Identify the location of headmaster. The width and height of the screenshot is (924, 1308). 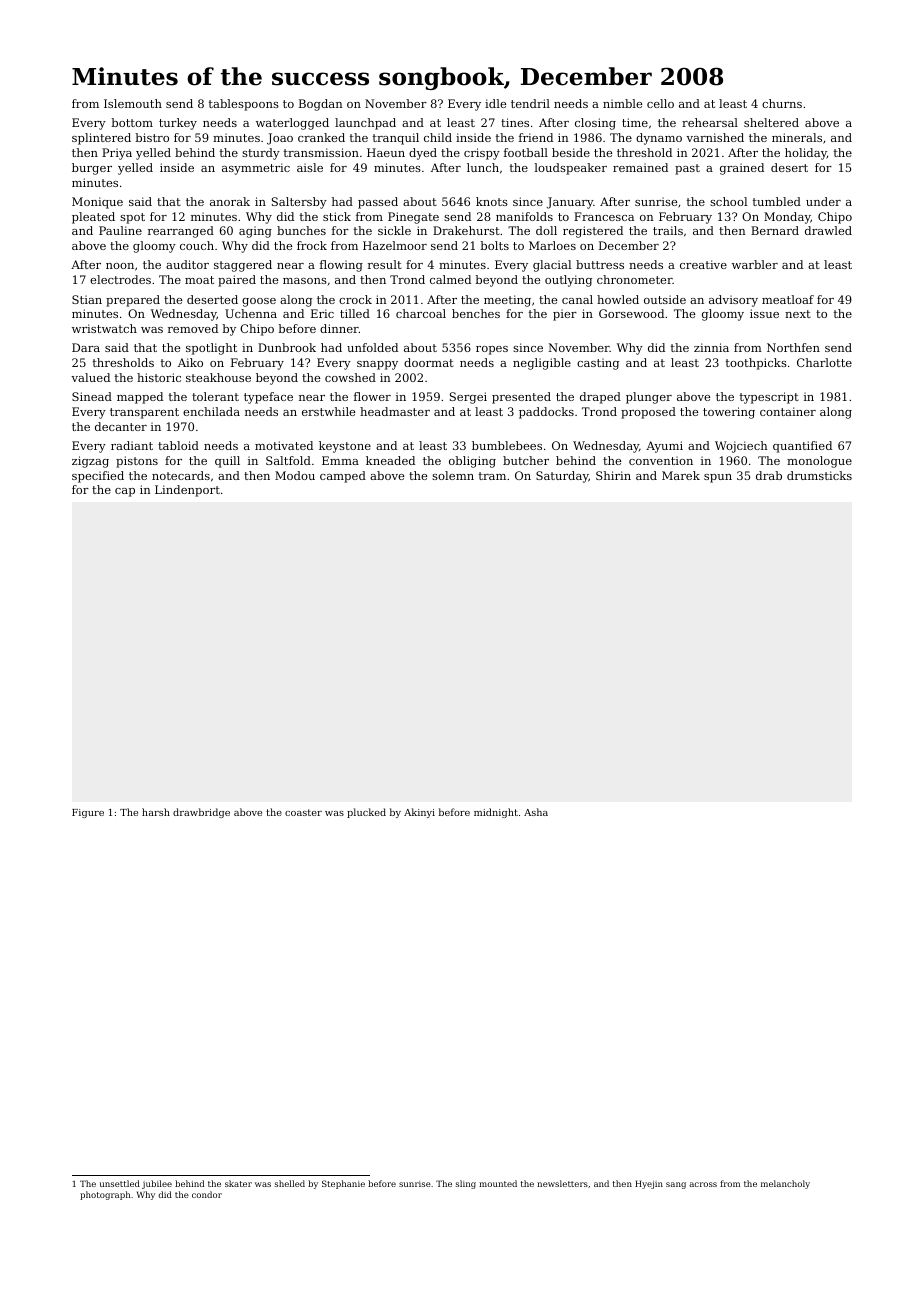
(395, 411).
